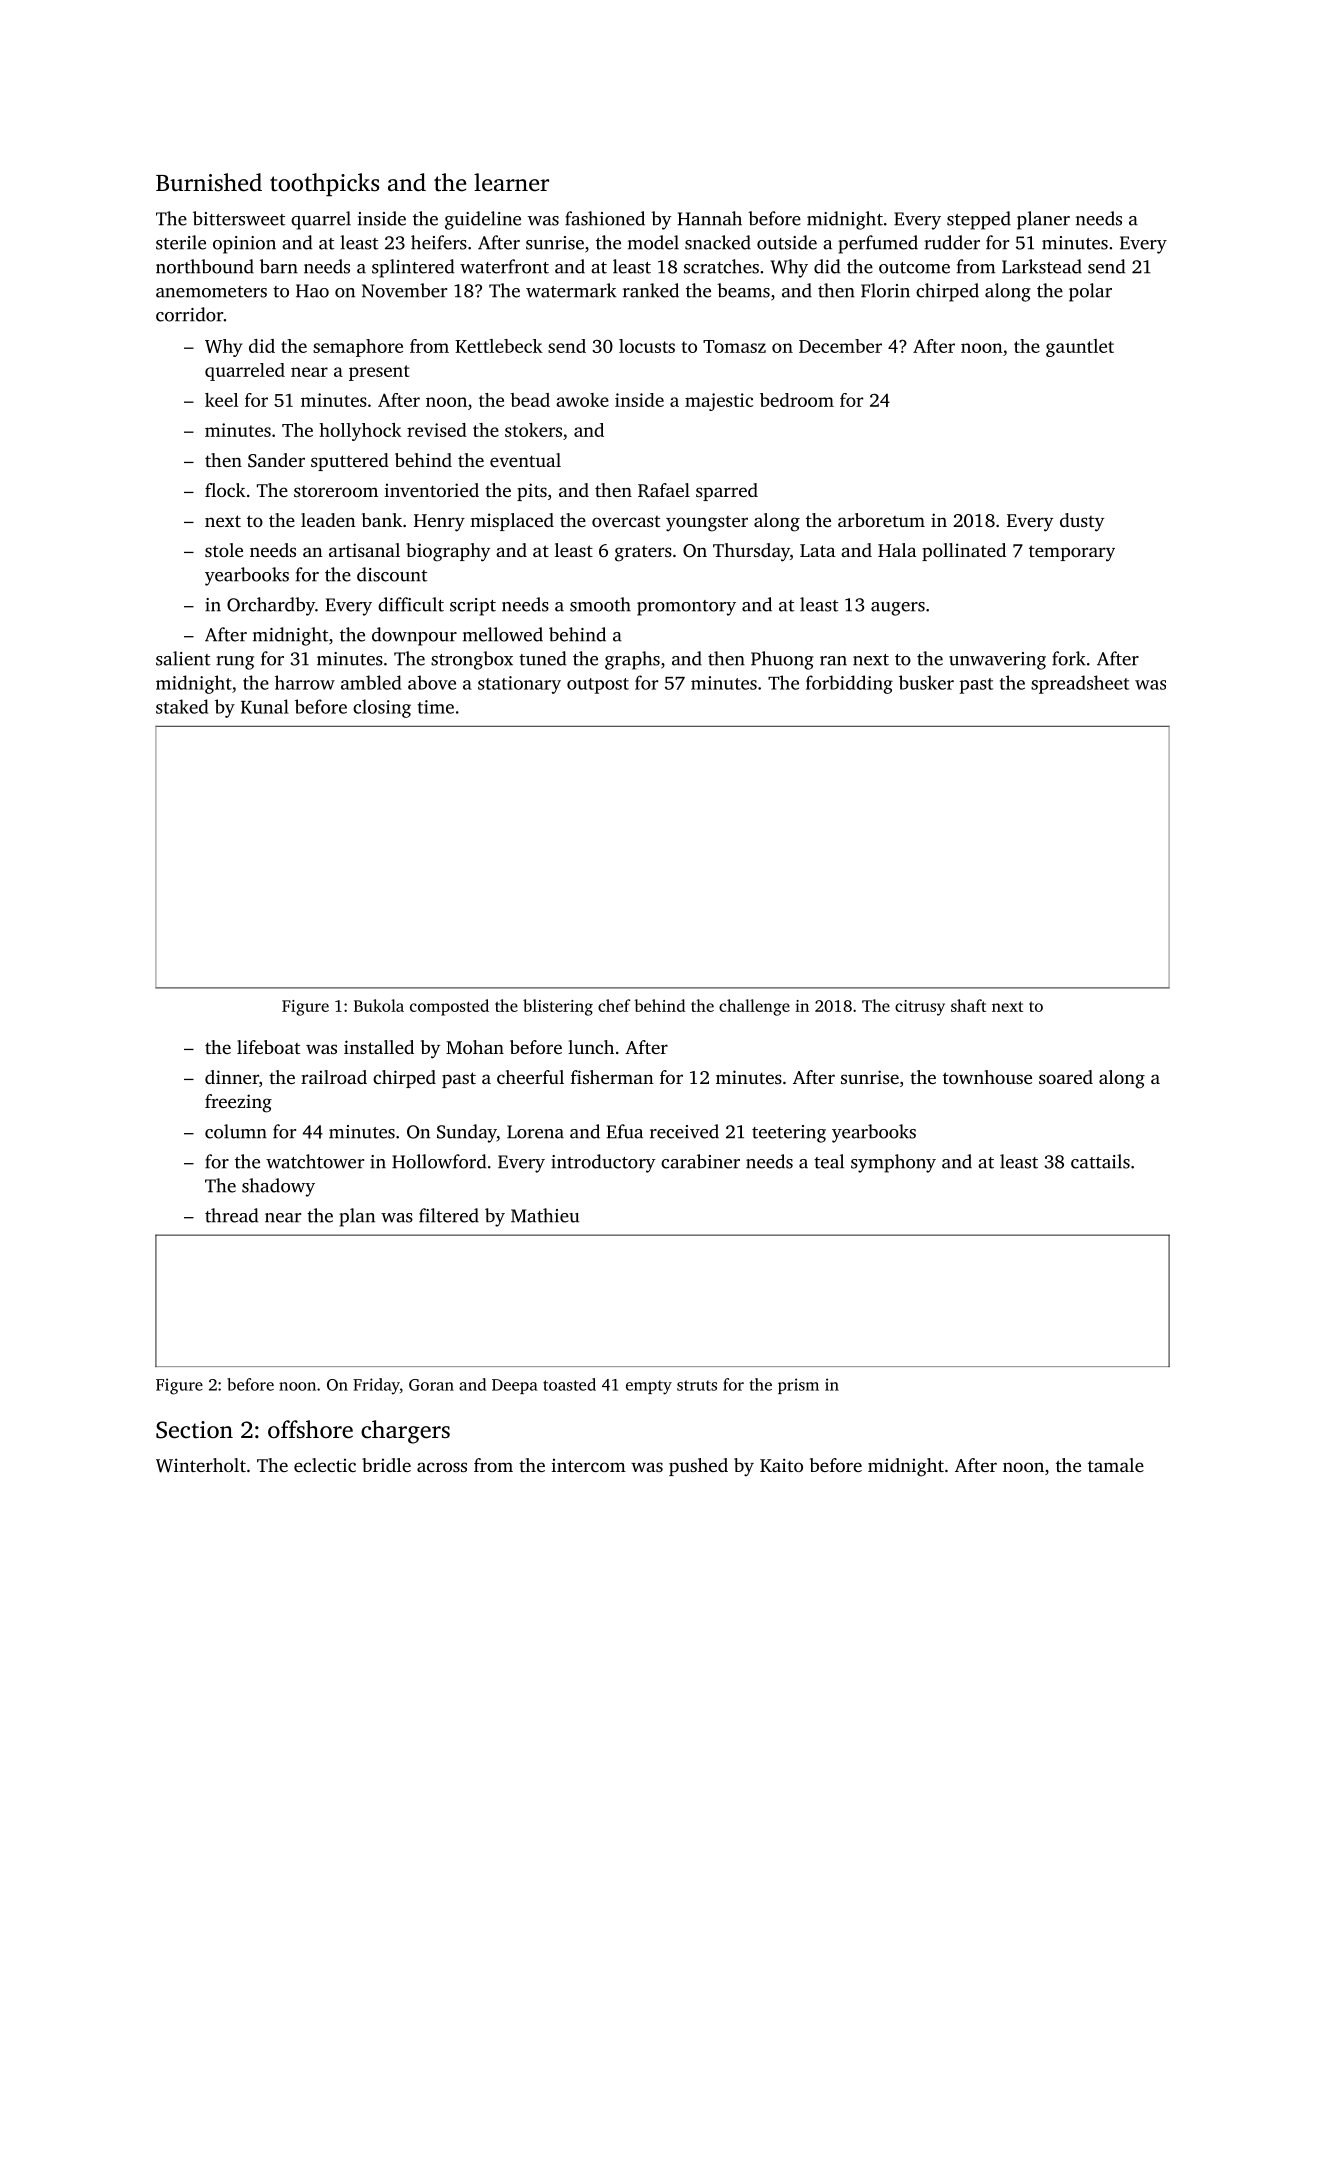 Image resolution: width=1325 pixels, height=2182 pixels. Describe the element at coordinates (558, 1007) in the page. I see `blistering` at that location.
